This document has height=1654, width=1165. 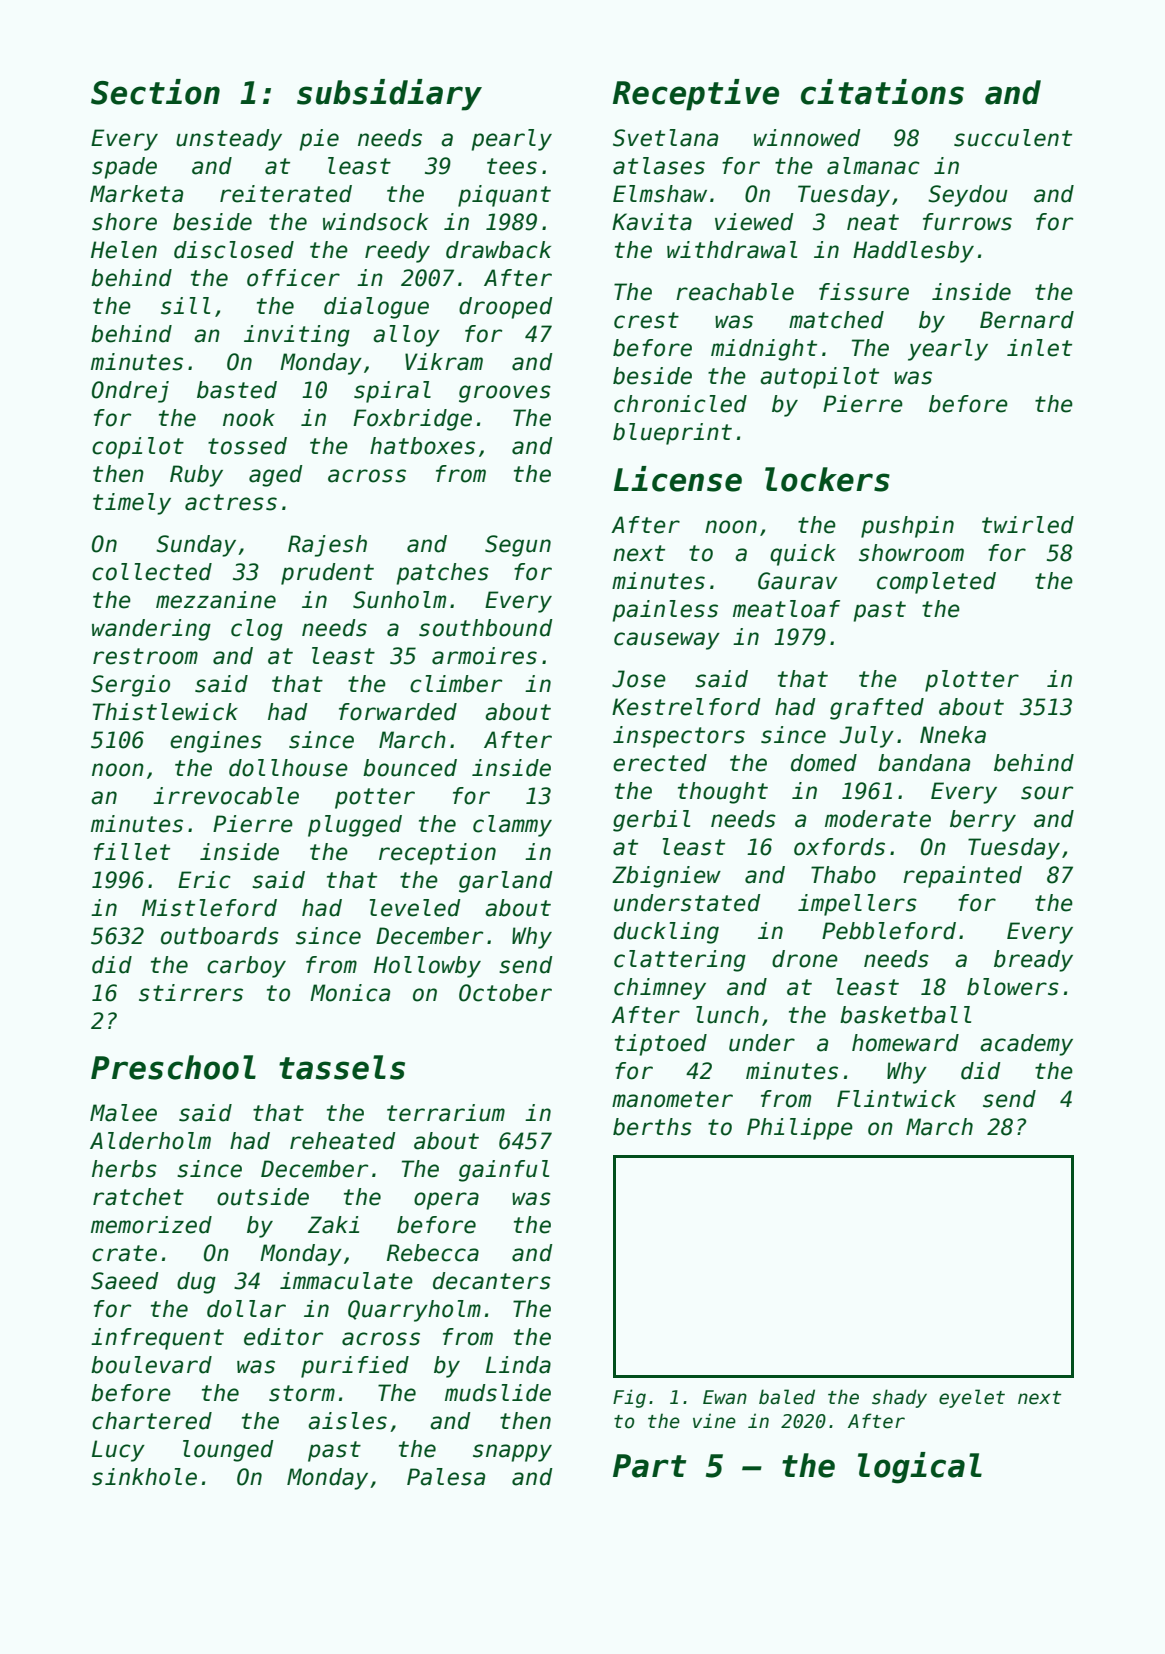 I want to click on plotter, so click(x=972, y=681).
